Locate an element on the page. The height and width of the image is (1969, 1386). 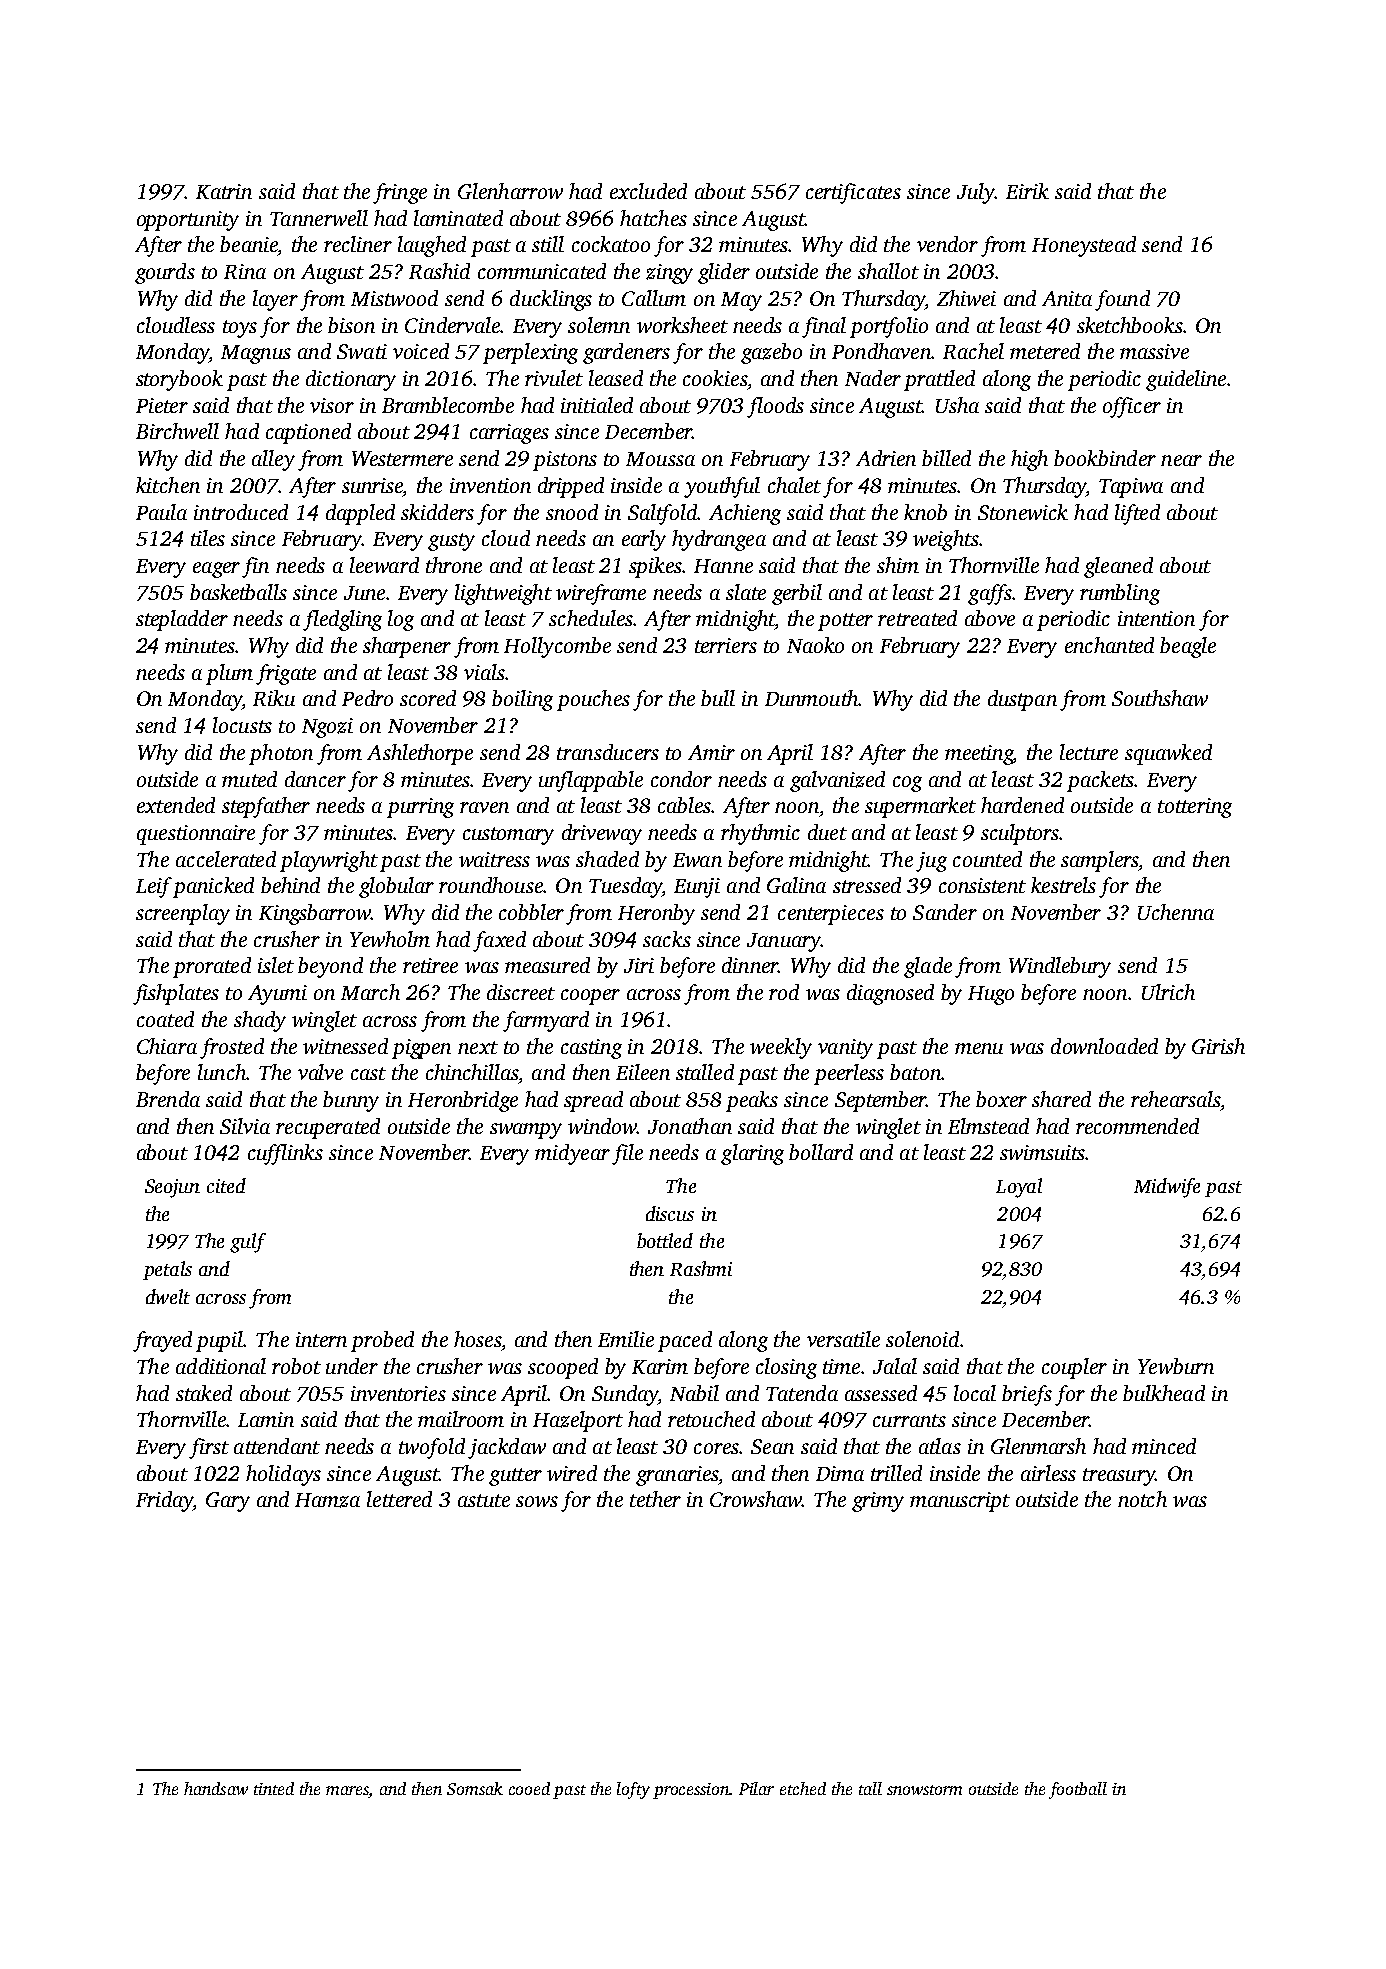
notch is located at coordinates (1142, 1499).
